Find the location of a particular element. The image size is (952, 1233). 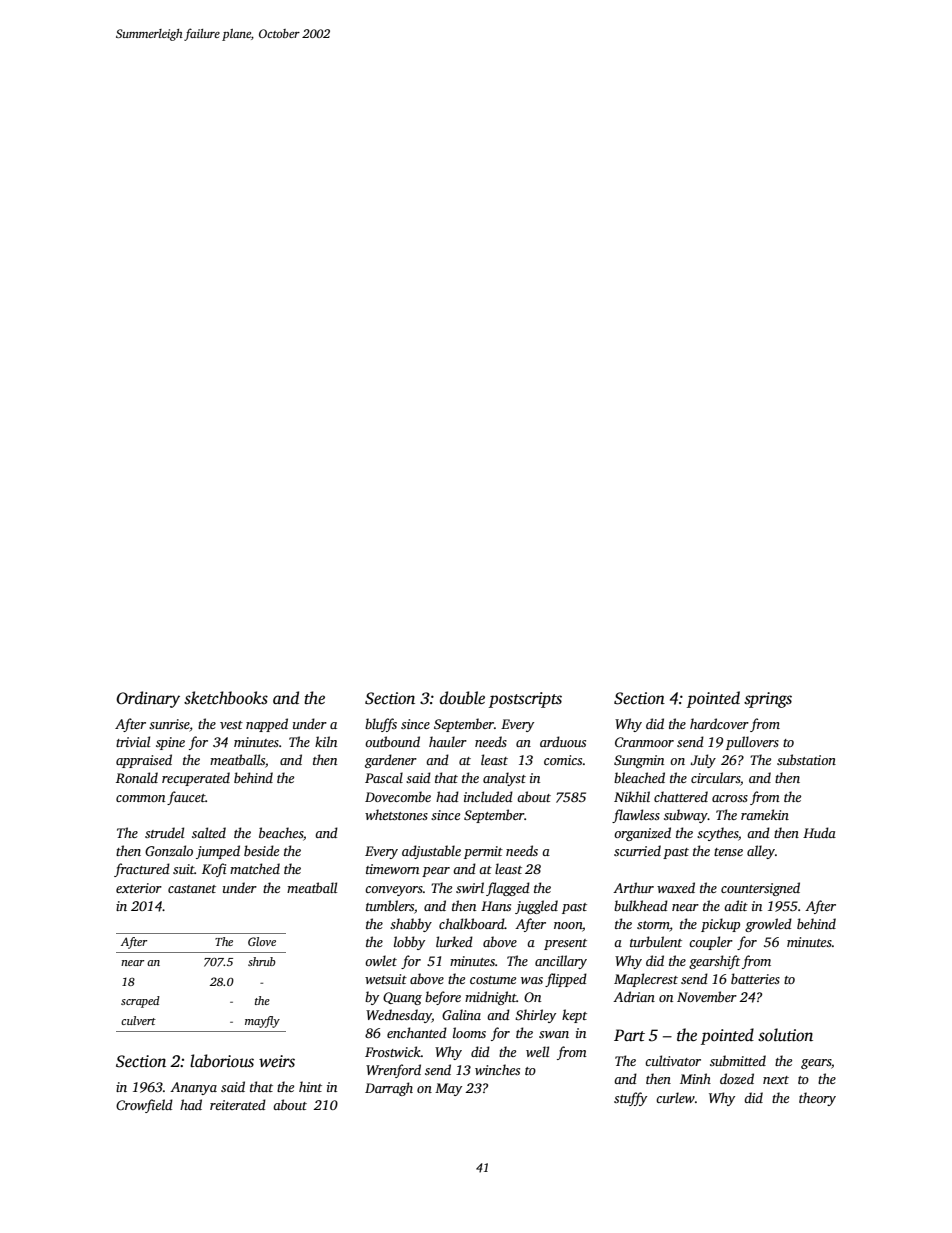

sketchbooks is located at coordinates (226, 698).
